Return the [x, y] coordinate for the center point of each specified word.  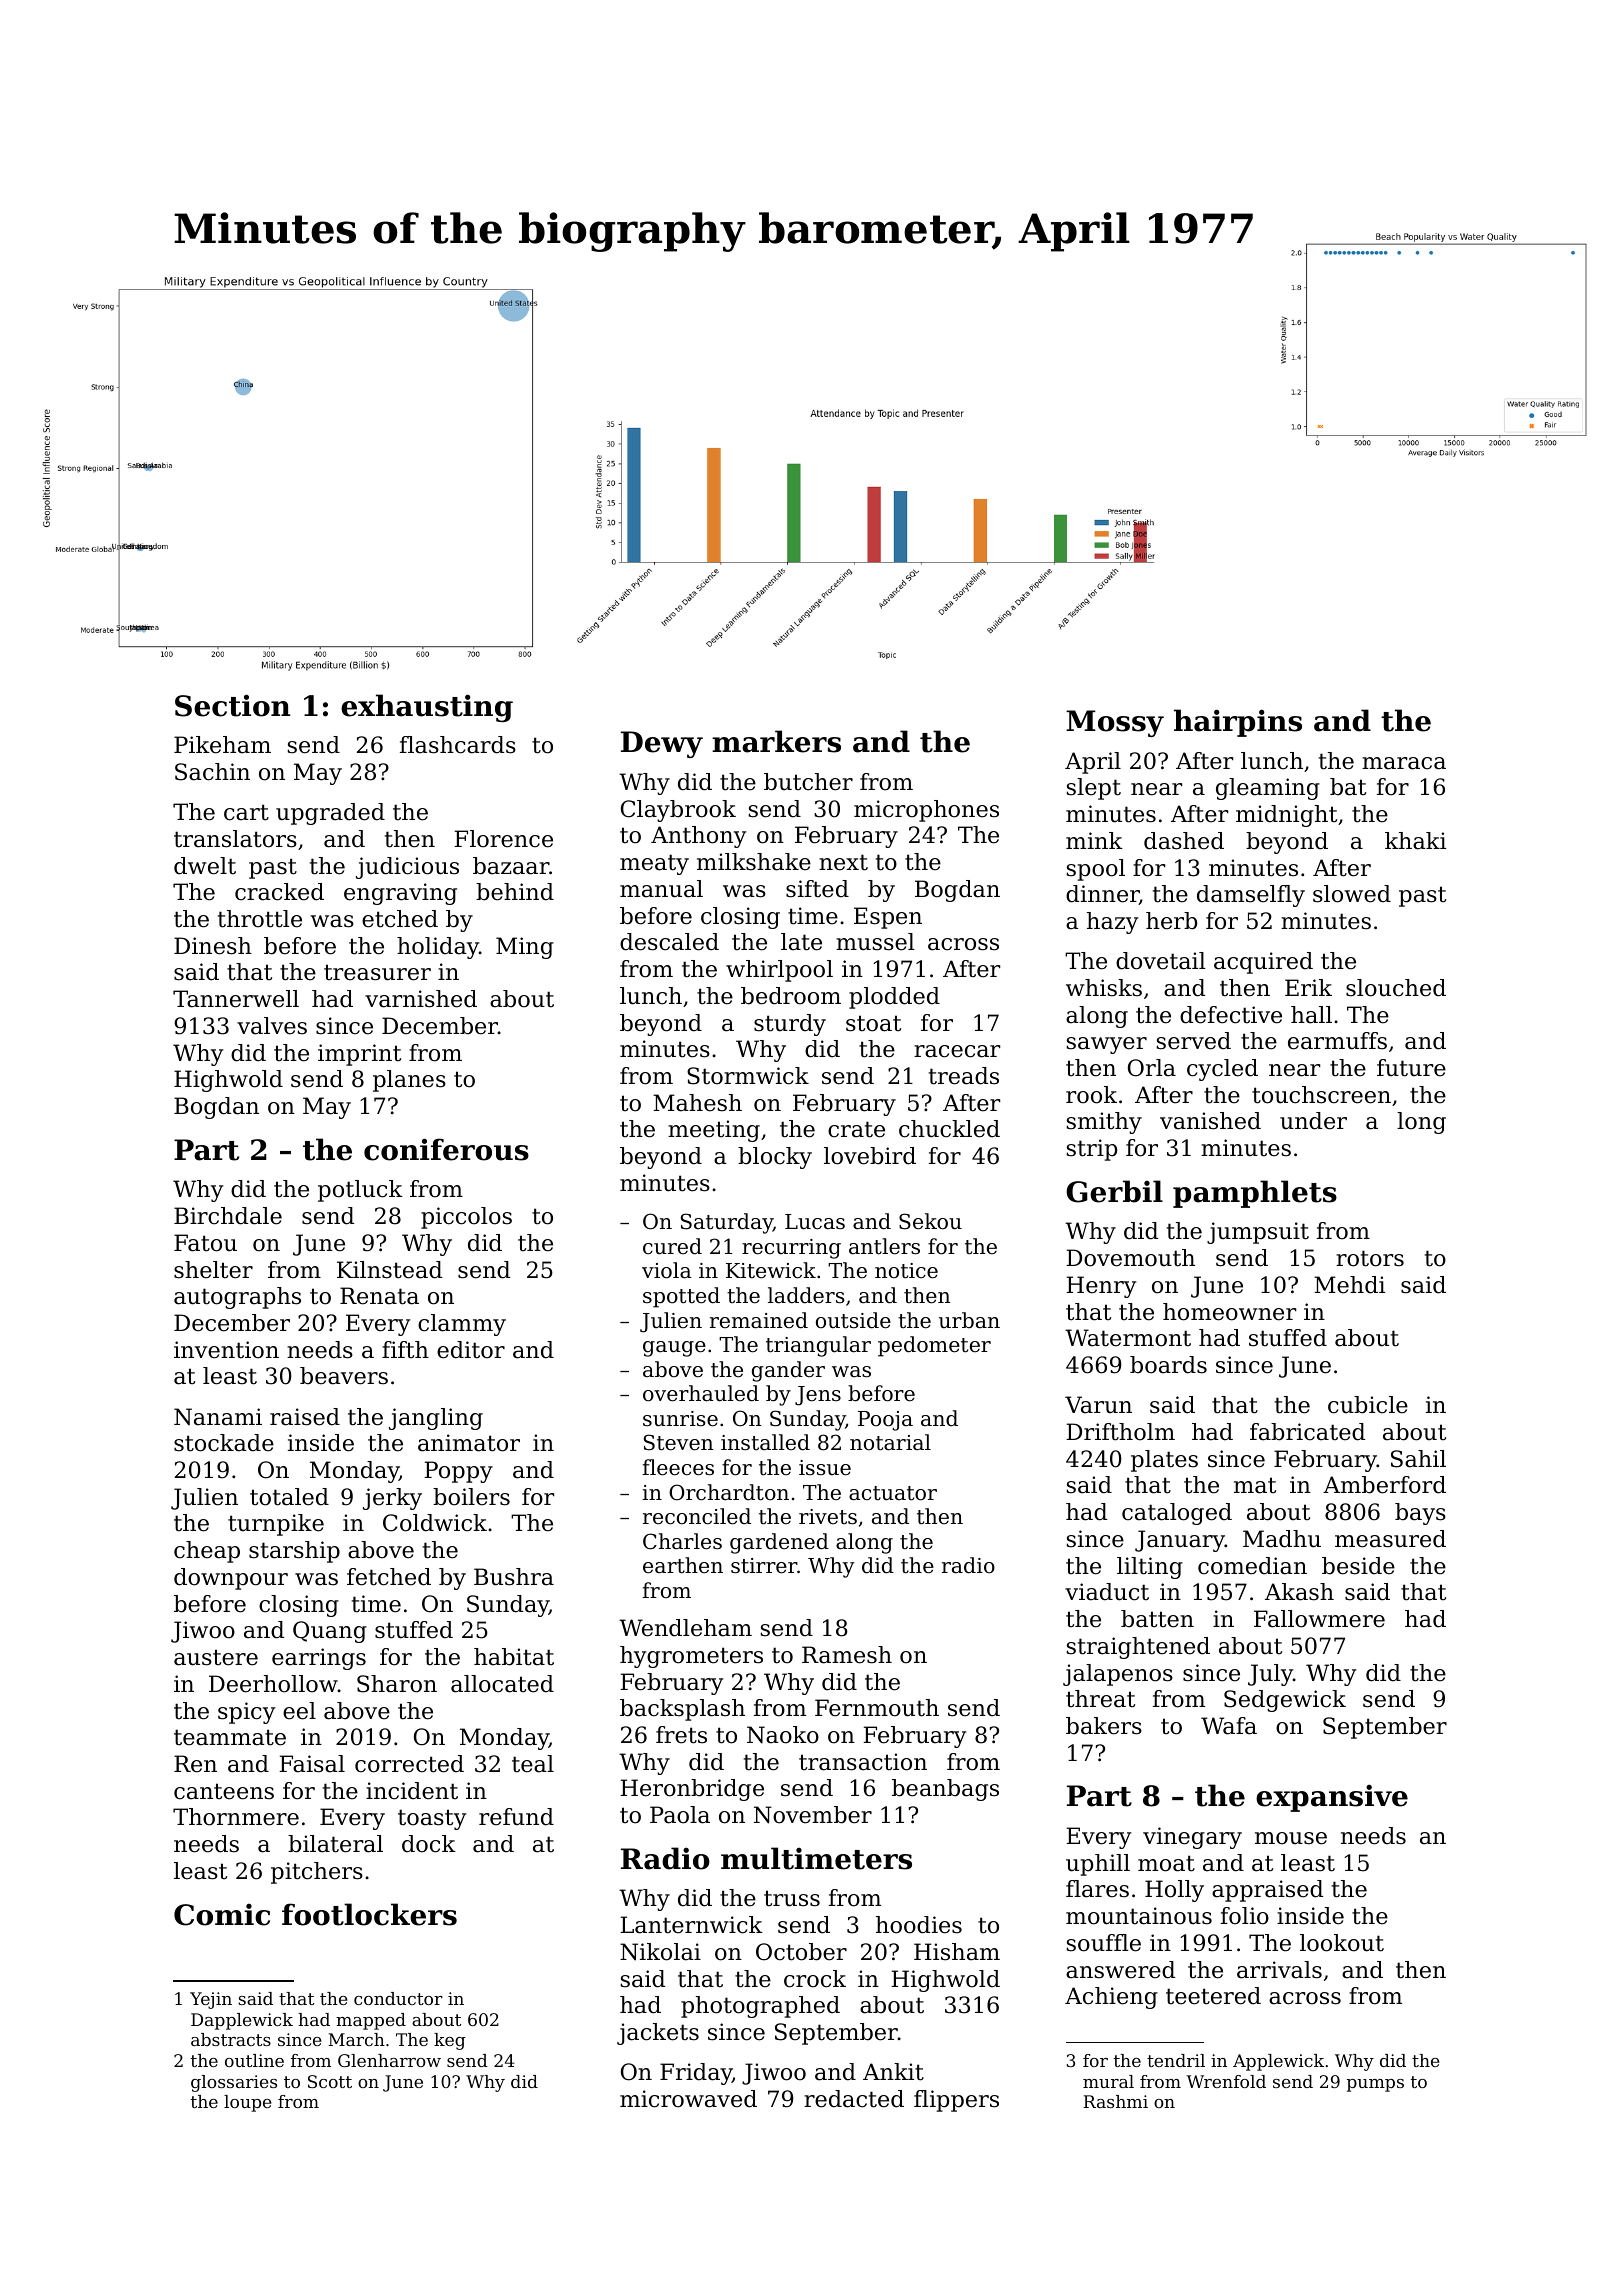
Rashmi [1115, 2101]
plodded [894, 998]
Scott [330, 2081]
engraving [400, 894]
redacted [854, 2099]
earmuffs [1337, 1041]
